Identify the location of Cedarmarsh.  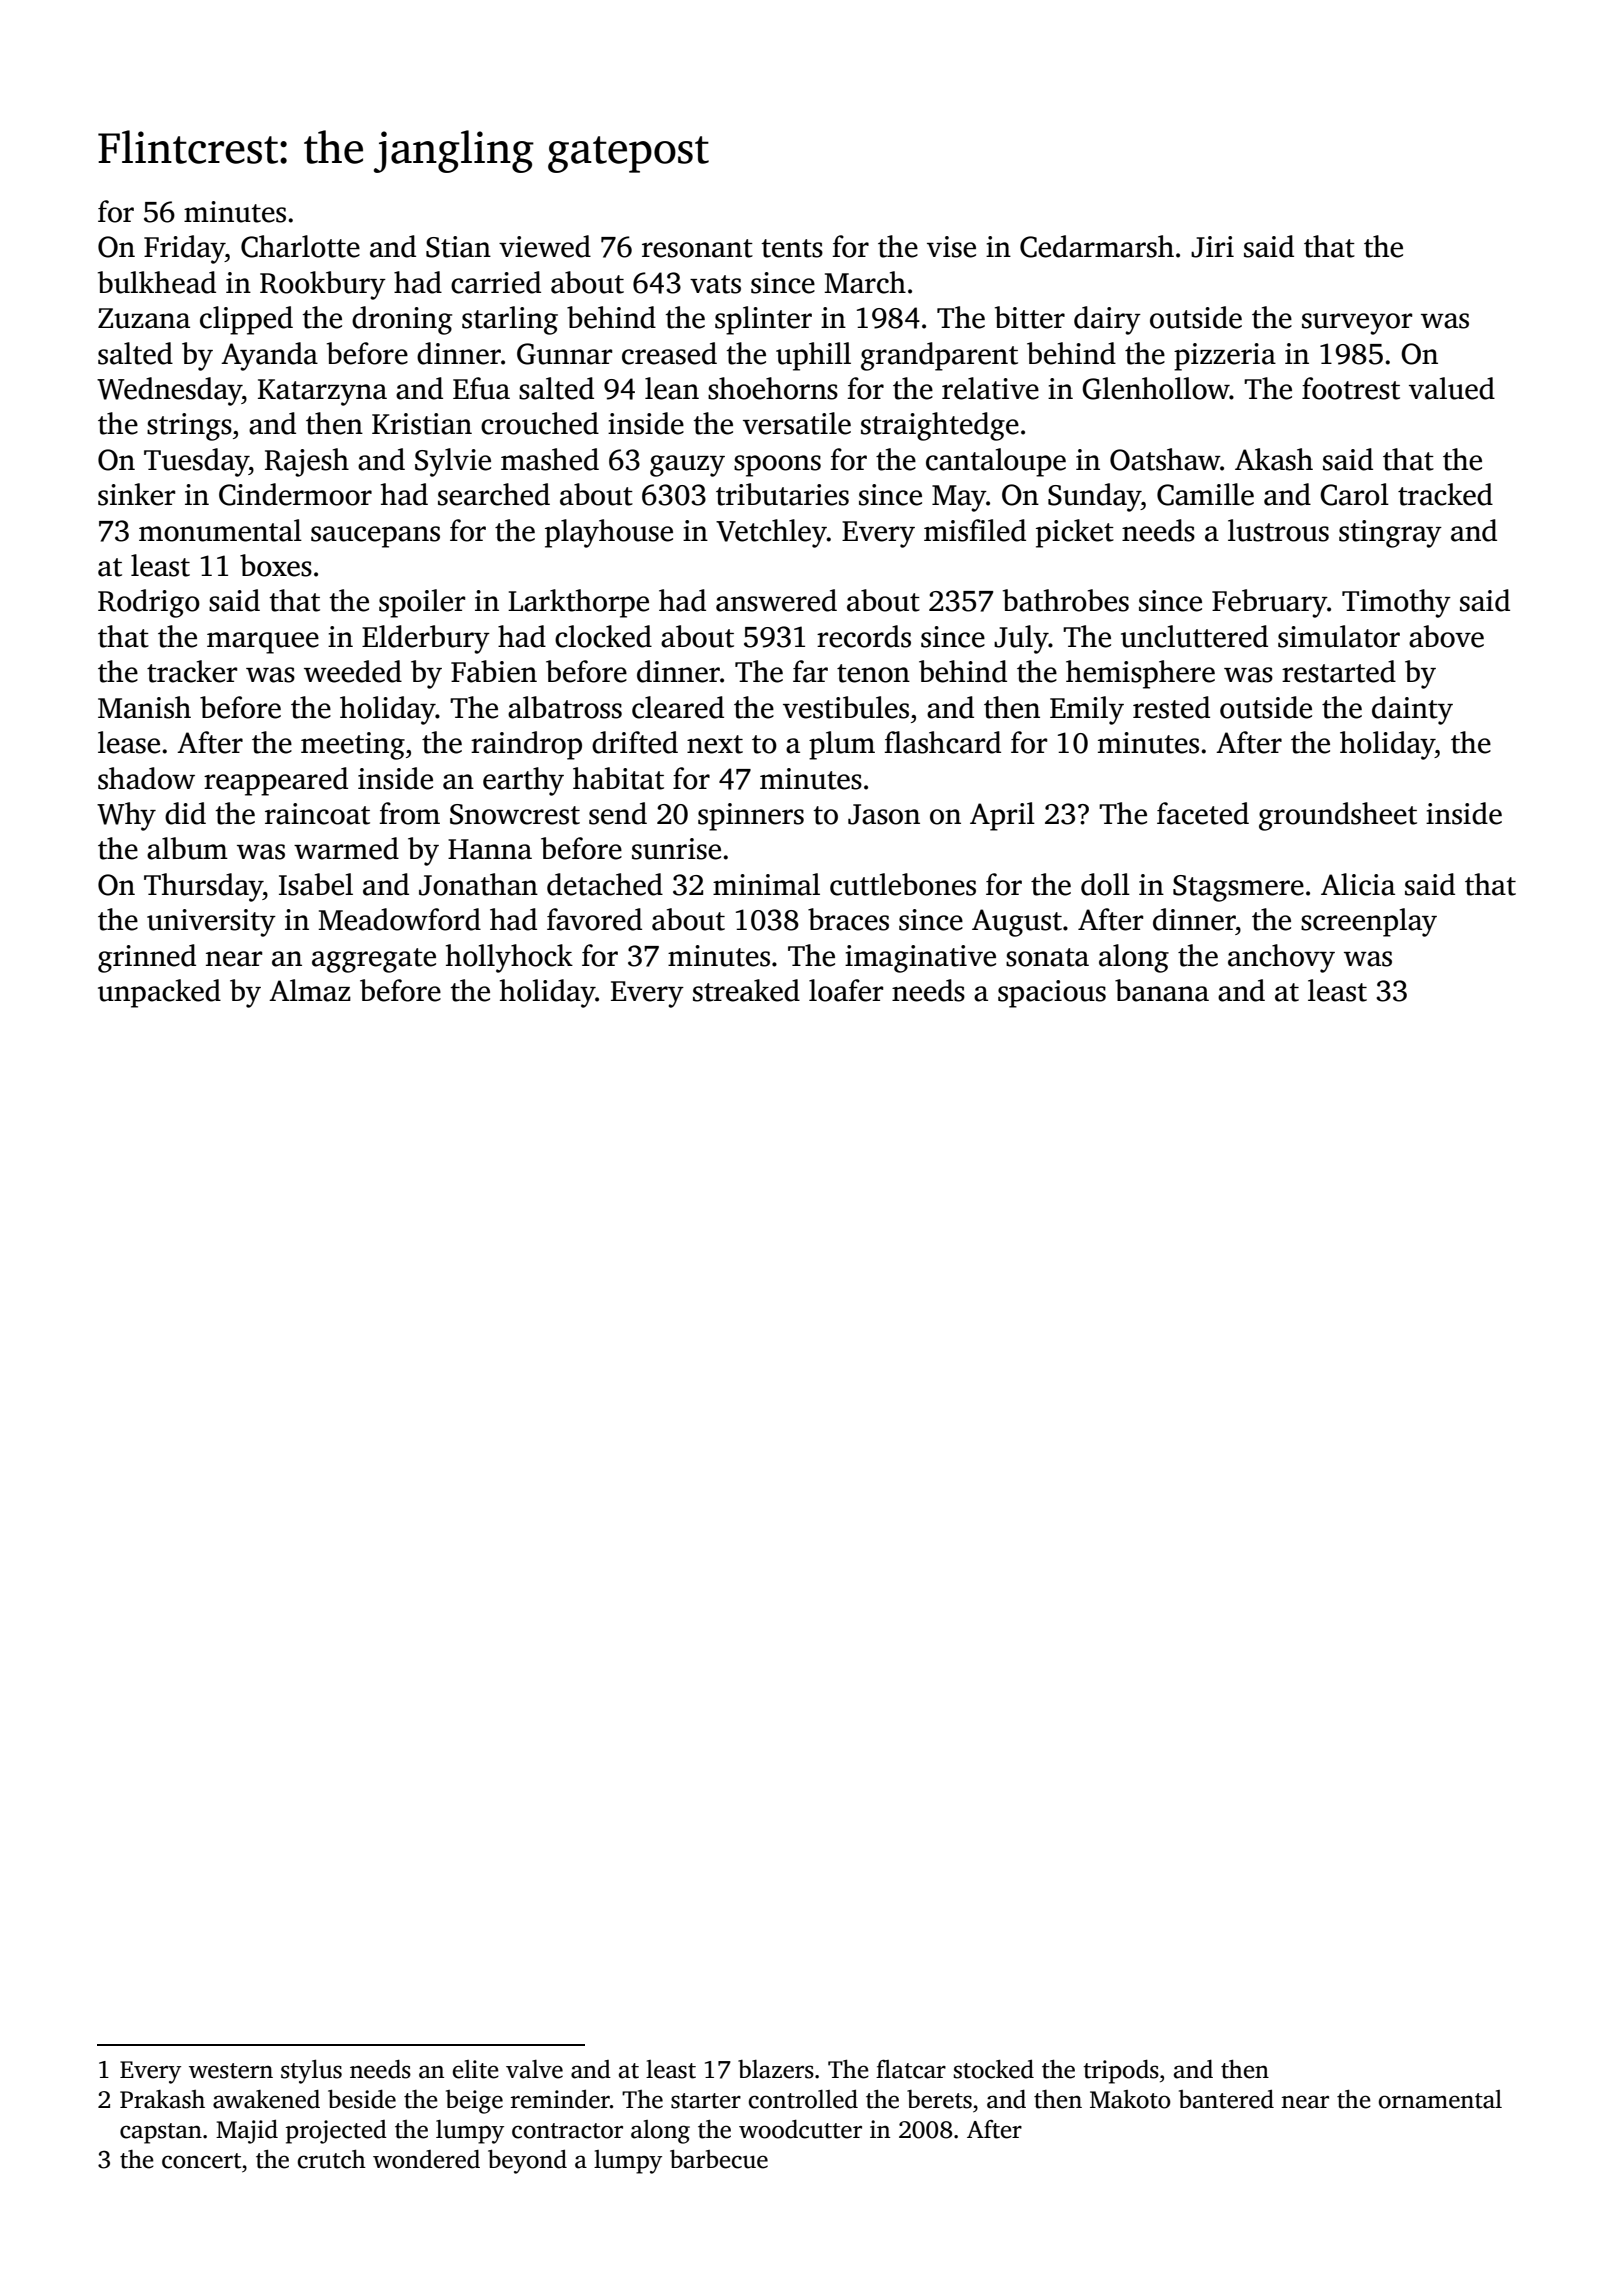
(1097, 246).
